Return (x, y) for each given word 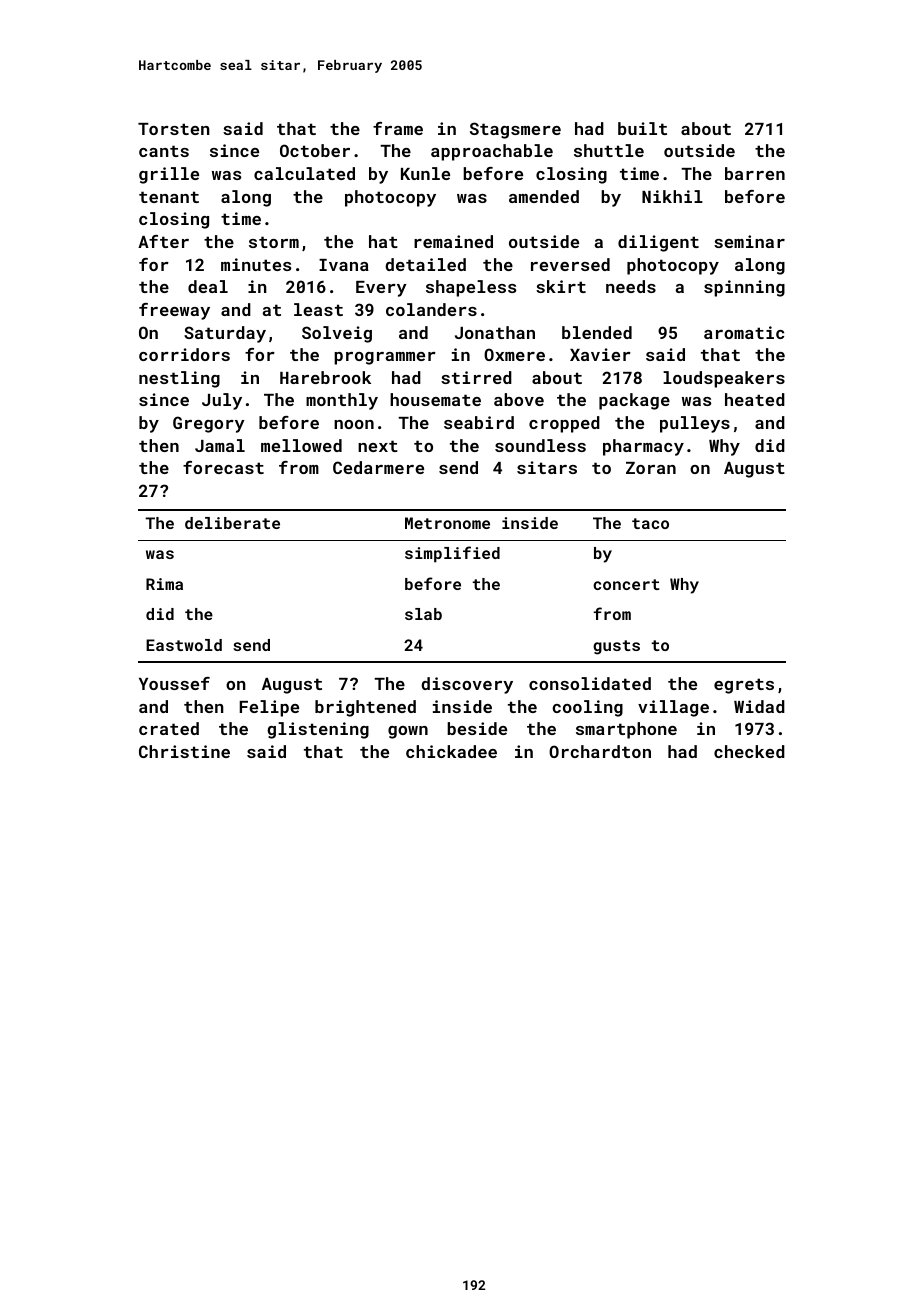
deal (208, 286)
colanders (431, 309)
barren (755, 173)
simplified (452, 554)
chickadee (451, 751)
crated (169, 728)
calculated (304, 173)
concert (626, 584)
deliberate (232, 523)
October (315, 150)
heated (755, 399)
